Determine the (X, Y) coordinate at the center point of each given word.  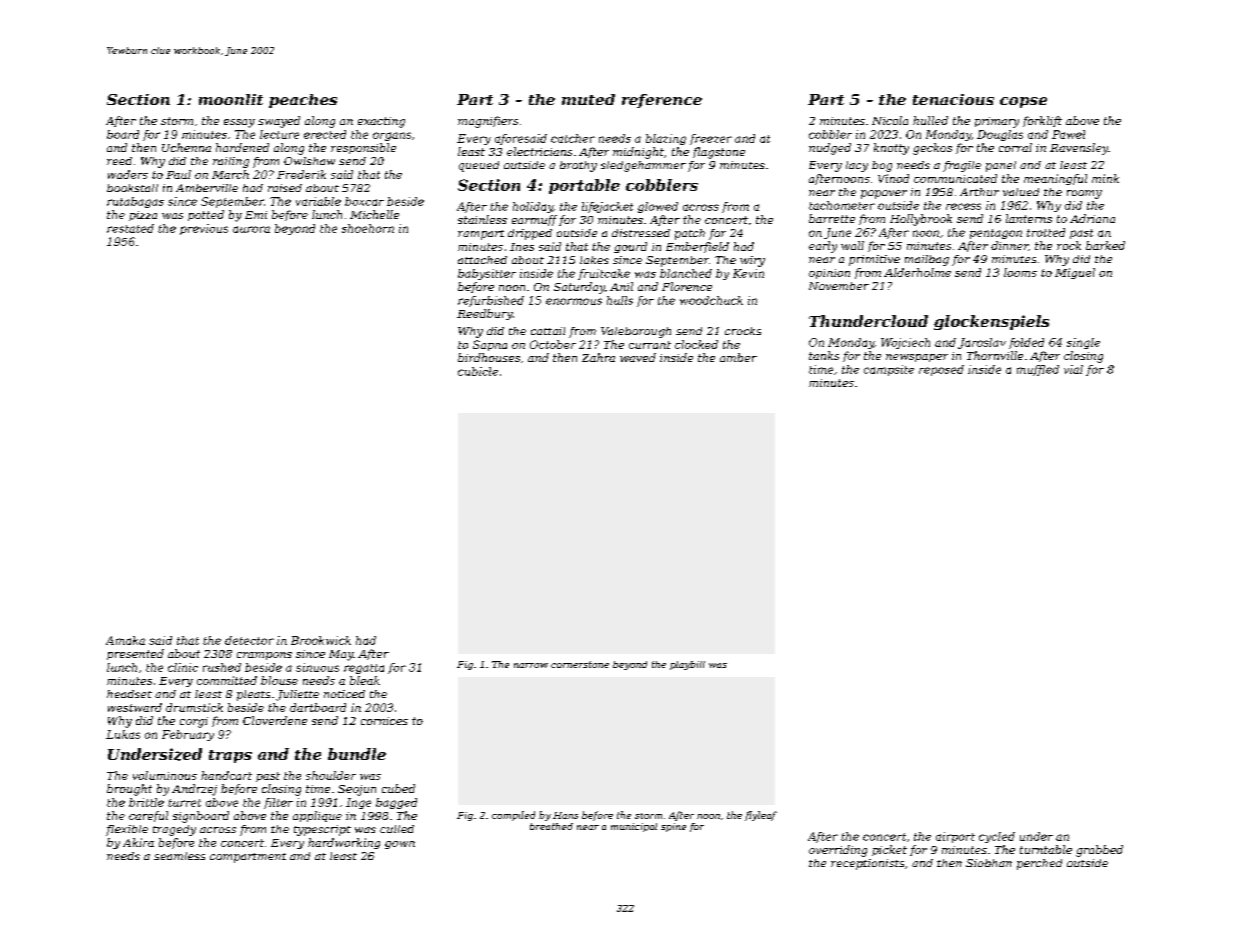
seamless (179, 856)
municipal (634, 827)
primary (997, 122)
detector (249, 640)
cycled (997, 837)
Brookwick (321, 640)
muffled (1038, 370)
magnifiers (488, 122)
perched (1039, 864)
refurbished (491, 301)
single (1083, 343)
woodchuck (711, 300)
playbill (687, 665)
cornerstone (580, 664)
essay (239, 123)
